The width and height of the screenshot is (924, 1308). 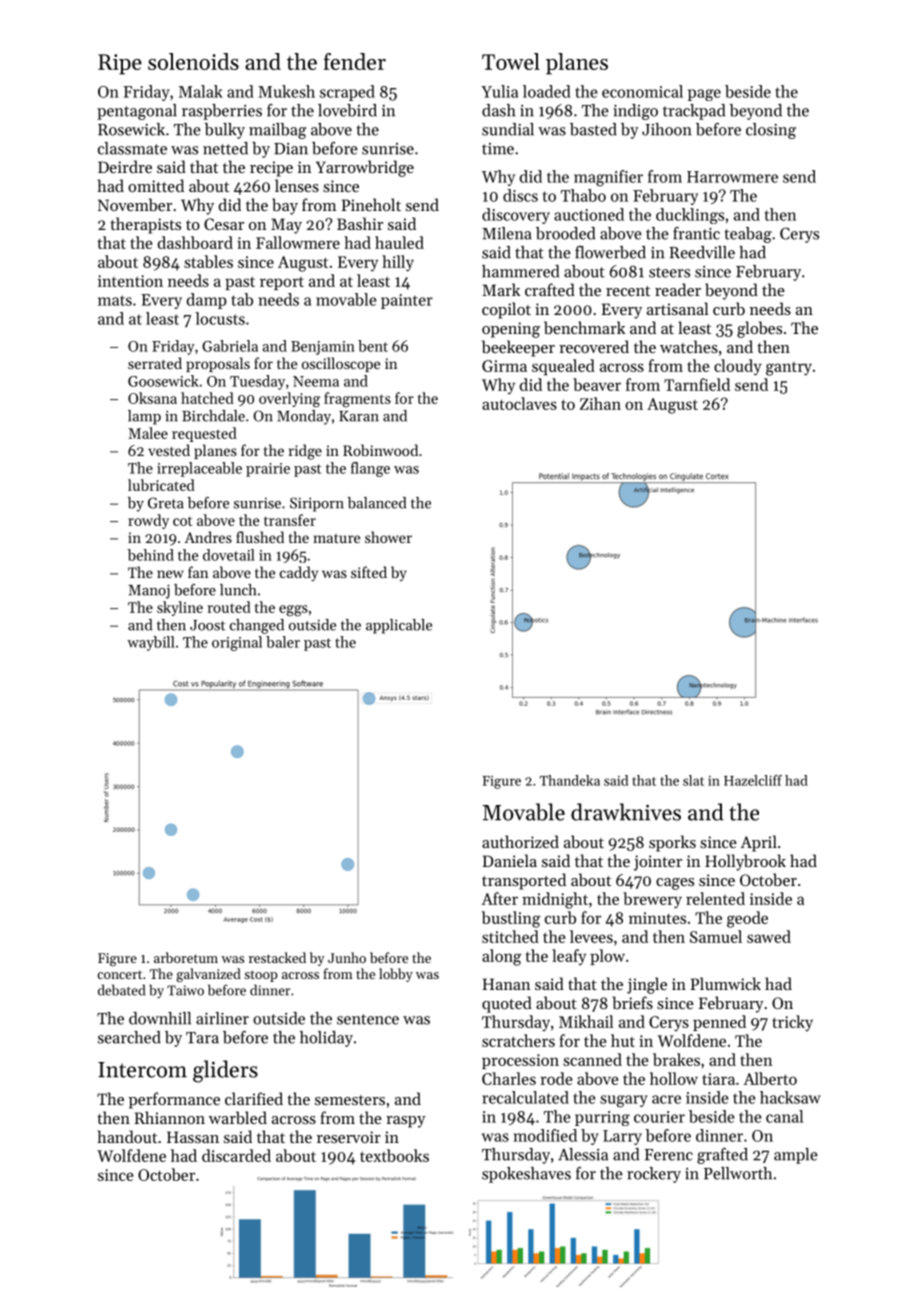 I want to click on Milena, so click(x=507, y=233).
